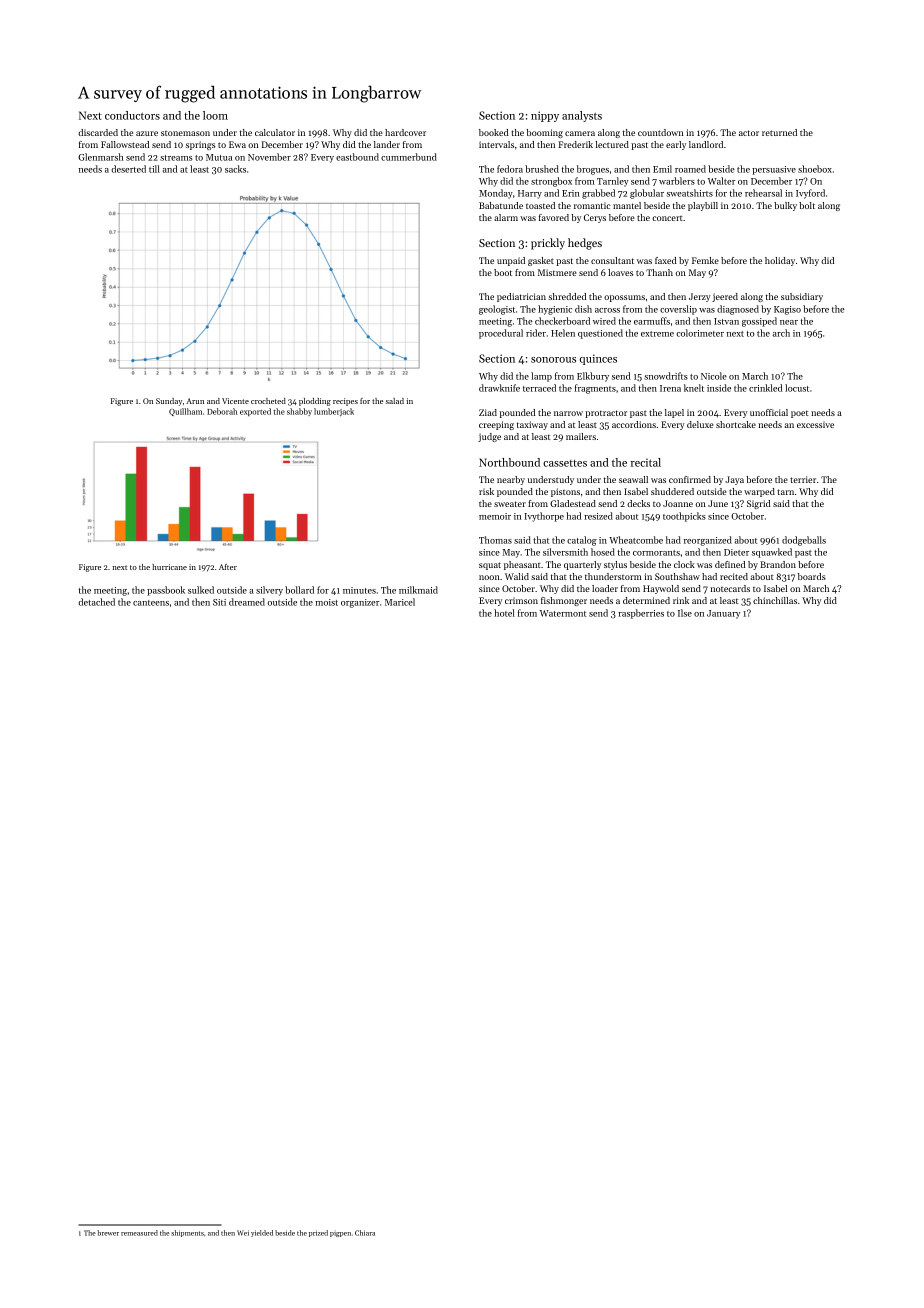  Describe the element at coordinates (188, 1233) in the image. I see `shipments` at that location.
